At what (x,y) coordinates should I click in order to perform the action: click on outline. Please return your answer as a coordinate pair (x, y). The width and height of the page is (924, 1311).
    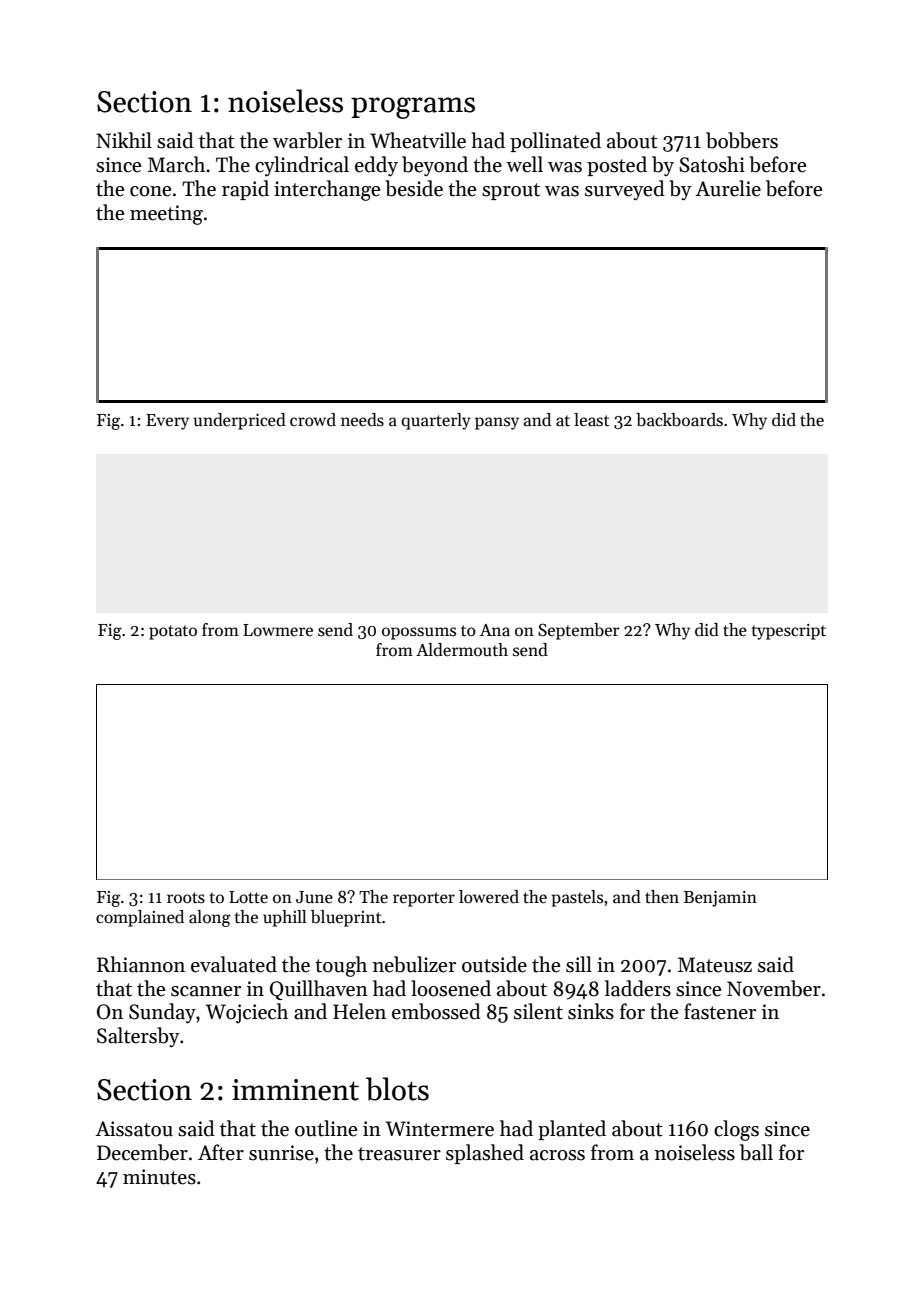
    Looking at the image, I should click on (326, 1128).
